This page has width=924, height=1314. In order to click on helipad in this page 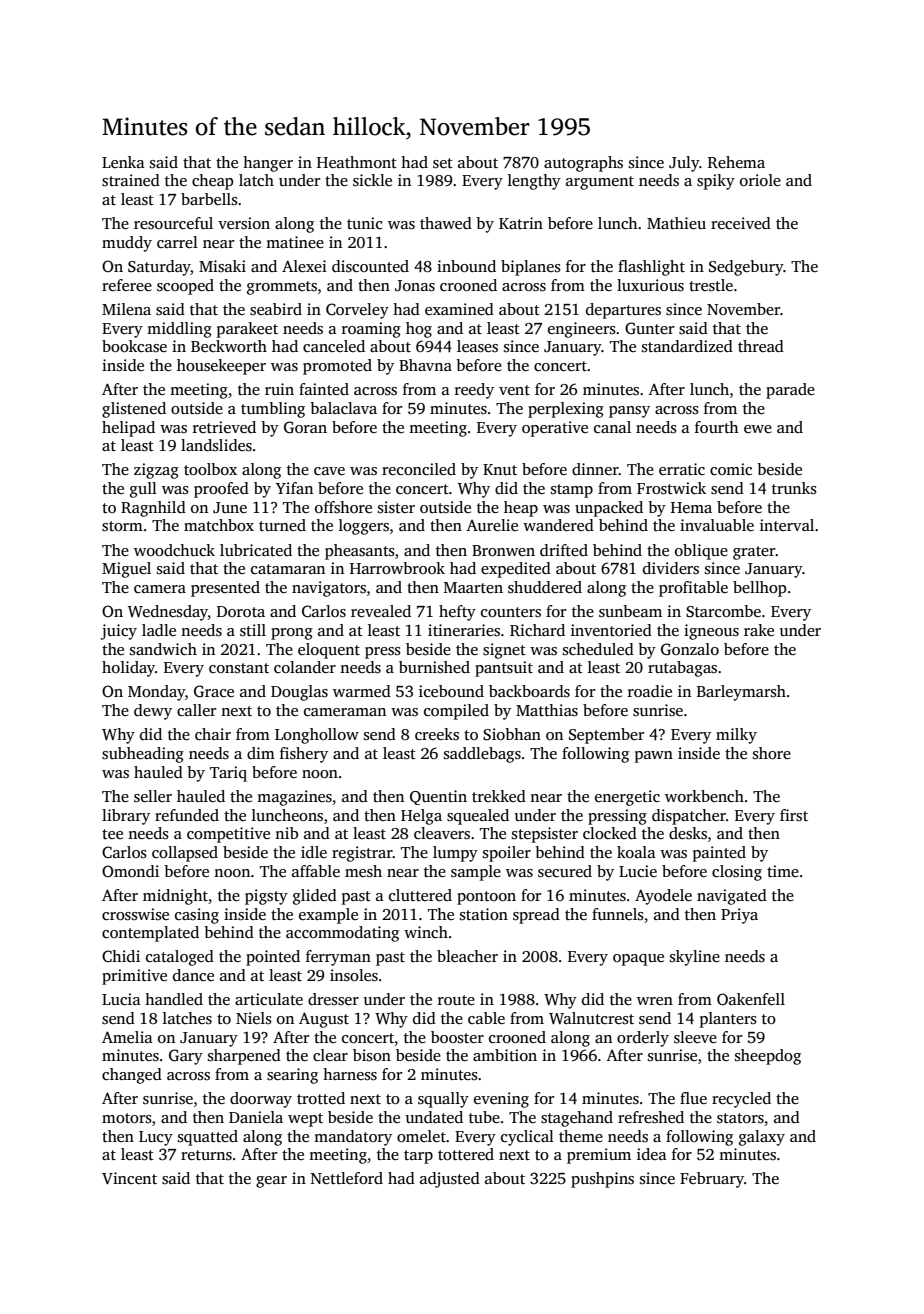, I will do `click(128, 429)`.
